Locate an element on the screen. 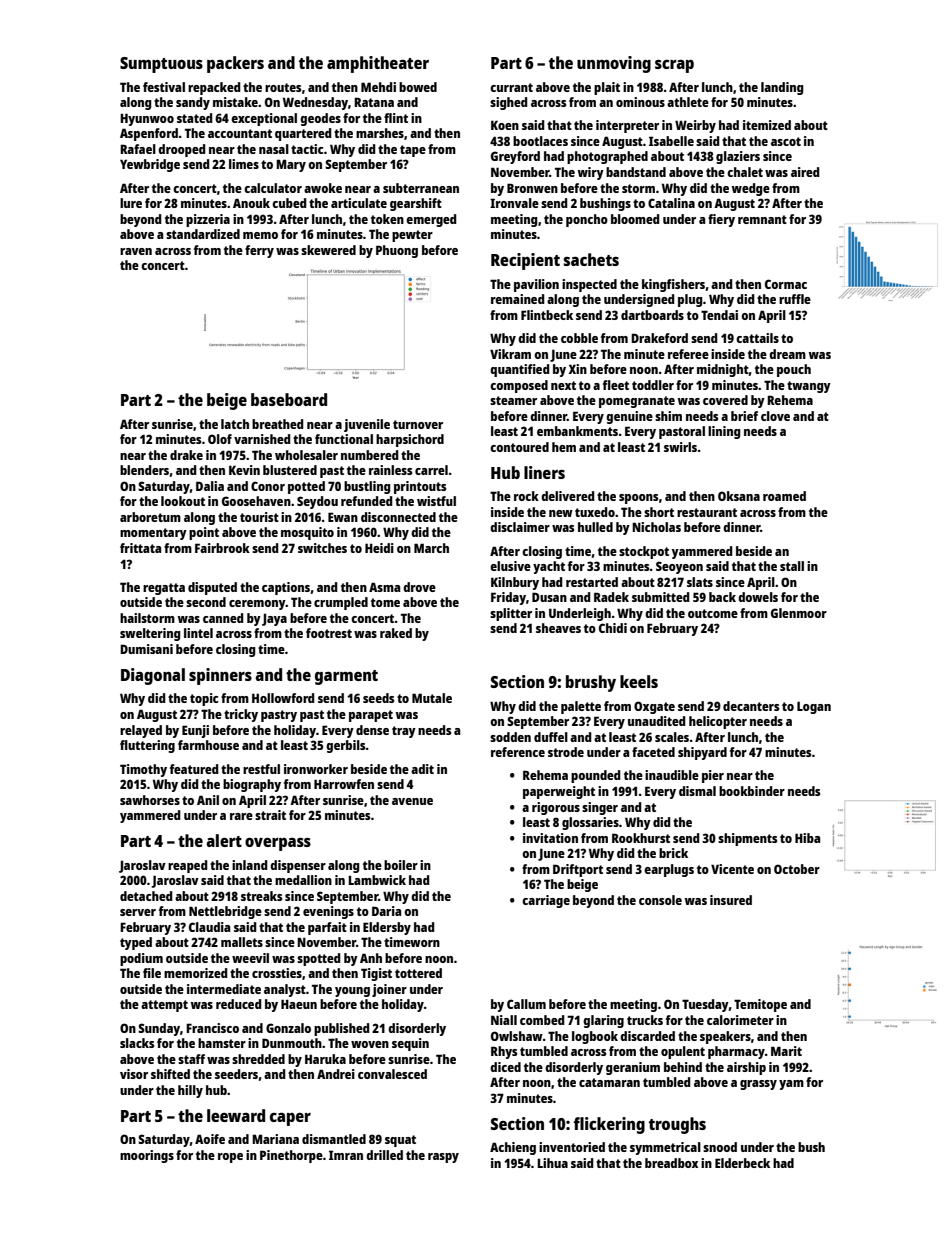  parfait is located at coordinates (327, 928).
